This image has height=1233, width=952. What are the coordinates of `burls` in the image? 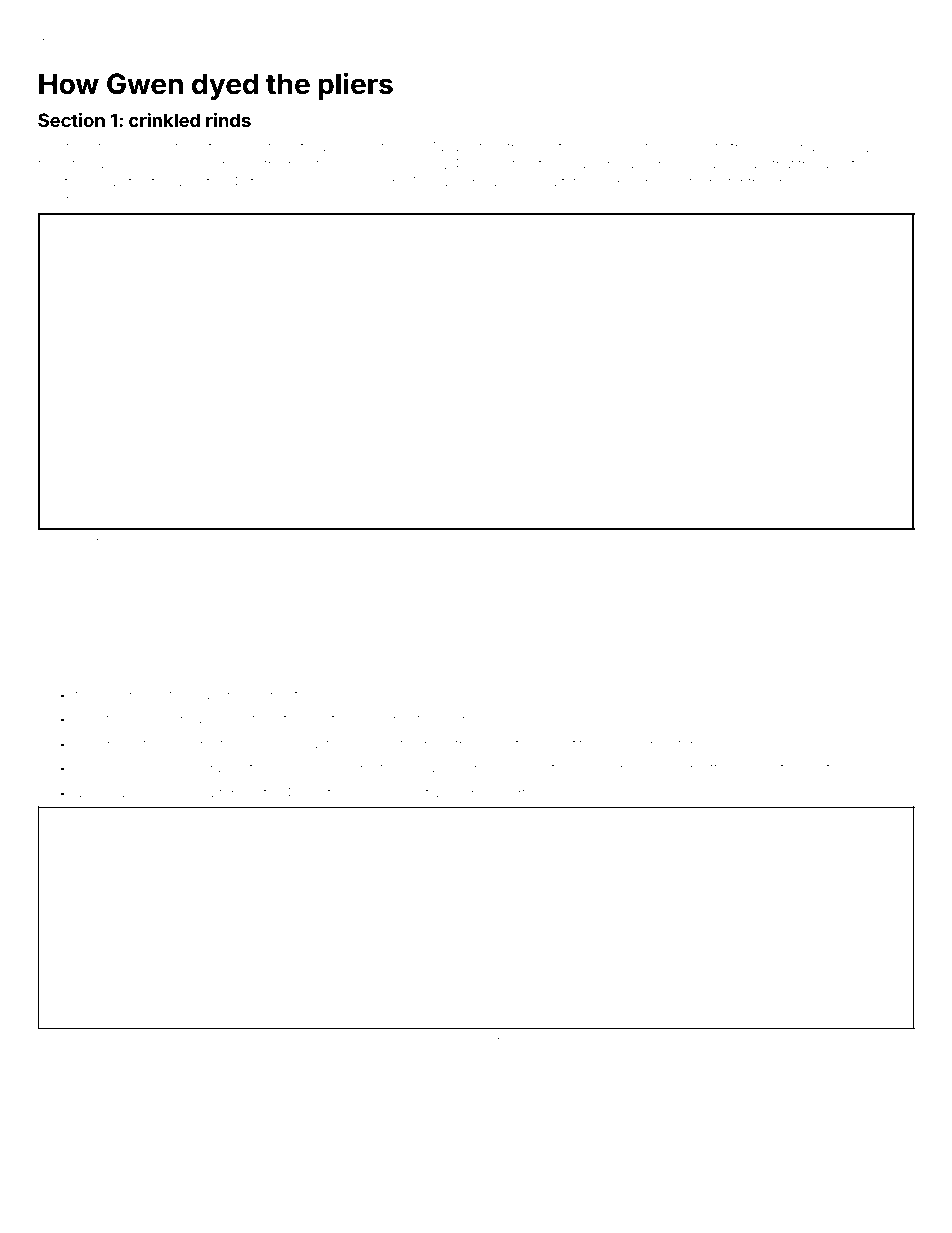 It's located at (596, 1041).
